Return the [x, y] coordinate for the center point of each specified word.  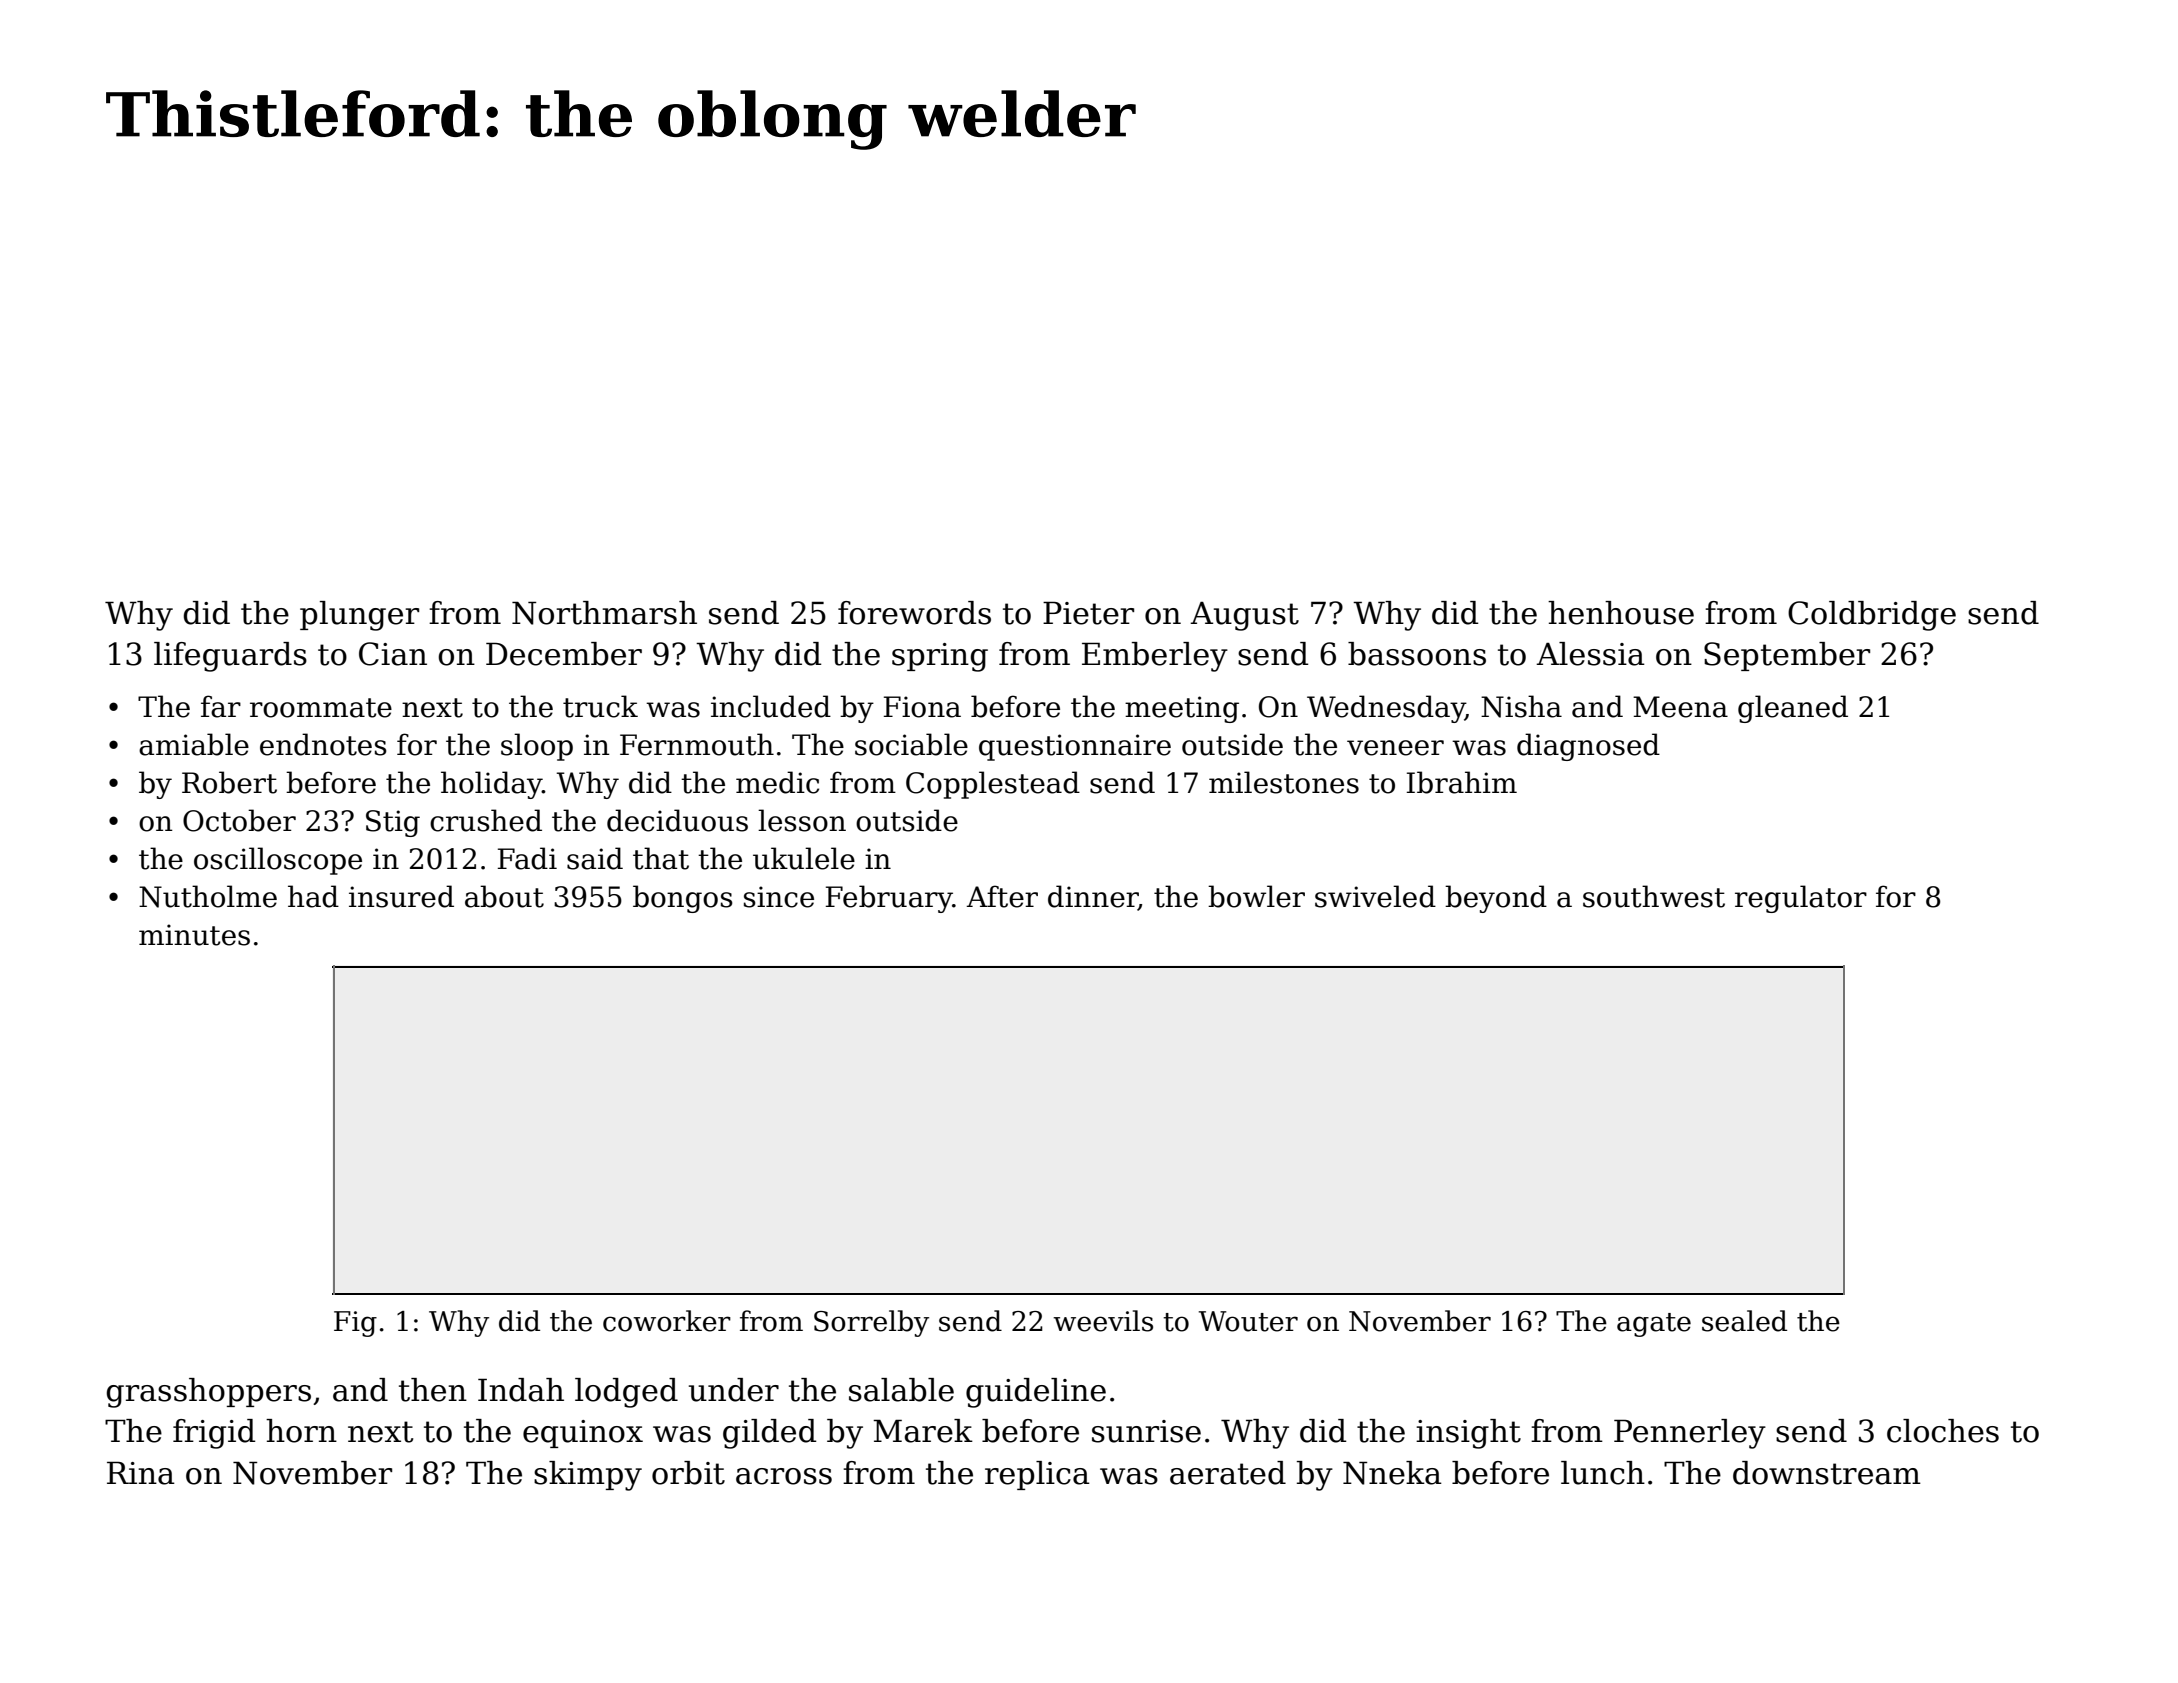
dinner [1093, 897]
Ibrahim [1462, 782]
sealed [1744, 1321]
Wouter [1248, 1321]
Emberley [1155, 657]
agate [1654, 1325]
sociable [911, 744]
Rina [141, 1473]
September [1787, 656]
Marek [923, 1431]
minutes [194, 935]
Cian [393, 654]
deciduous [677, 820]
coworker [667, 1321]
